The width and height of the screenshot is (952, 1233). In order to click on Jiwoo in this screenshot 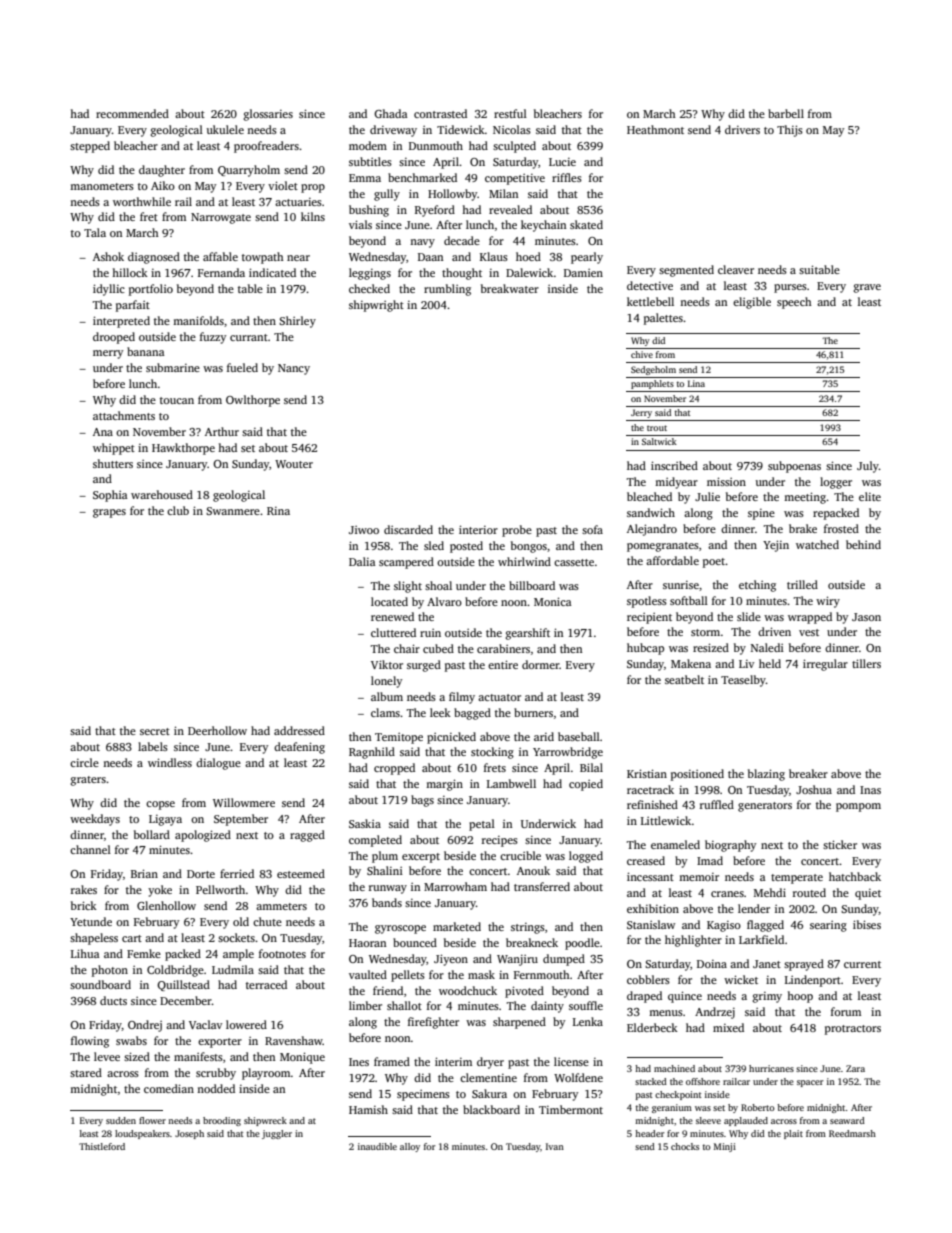, I will do `click(364, 530)`.
